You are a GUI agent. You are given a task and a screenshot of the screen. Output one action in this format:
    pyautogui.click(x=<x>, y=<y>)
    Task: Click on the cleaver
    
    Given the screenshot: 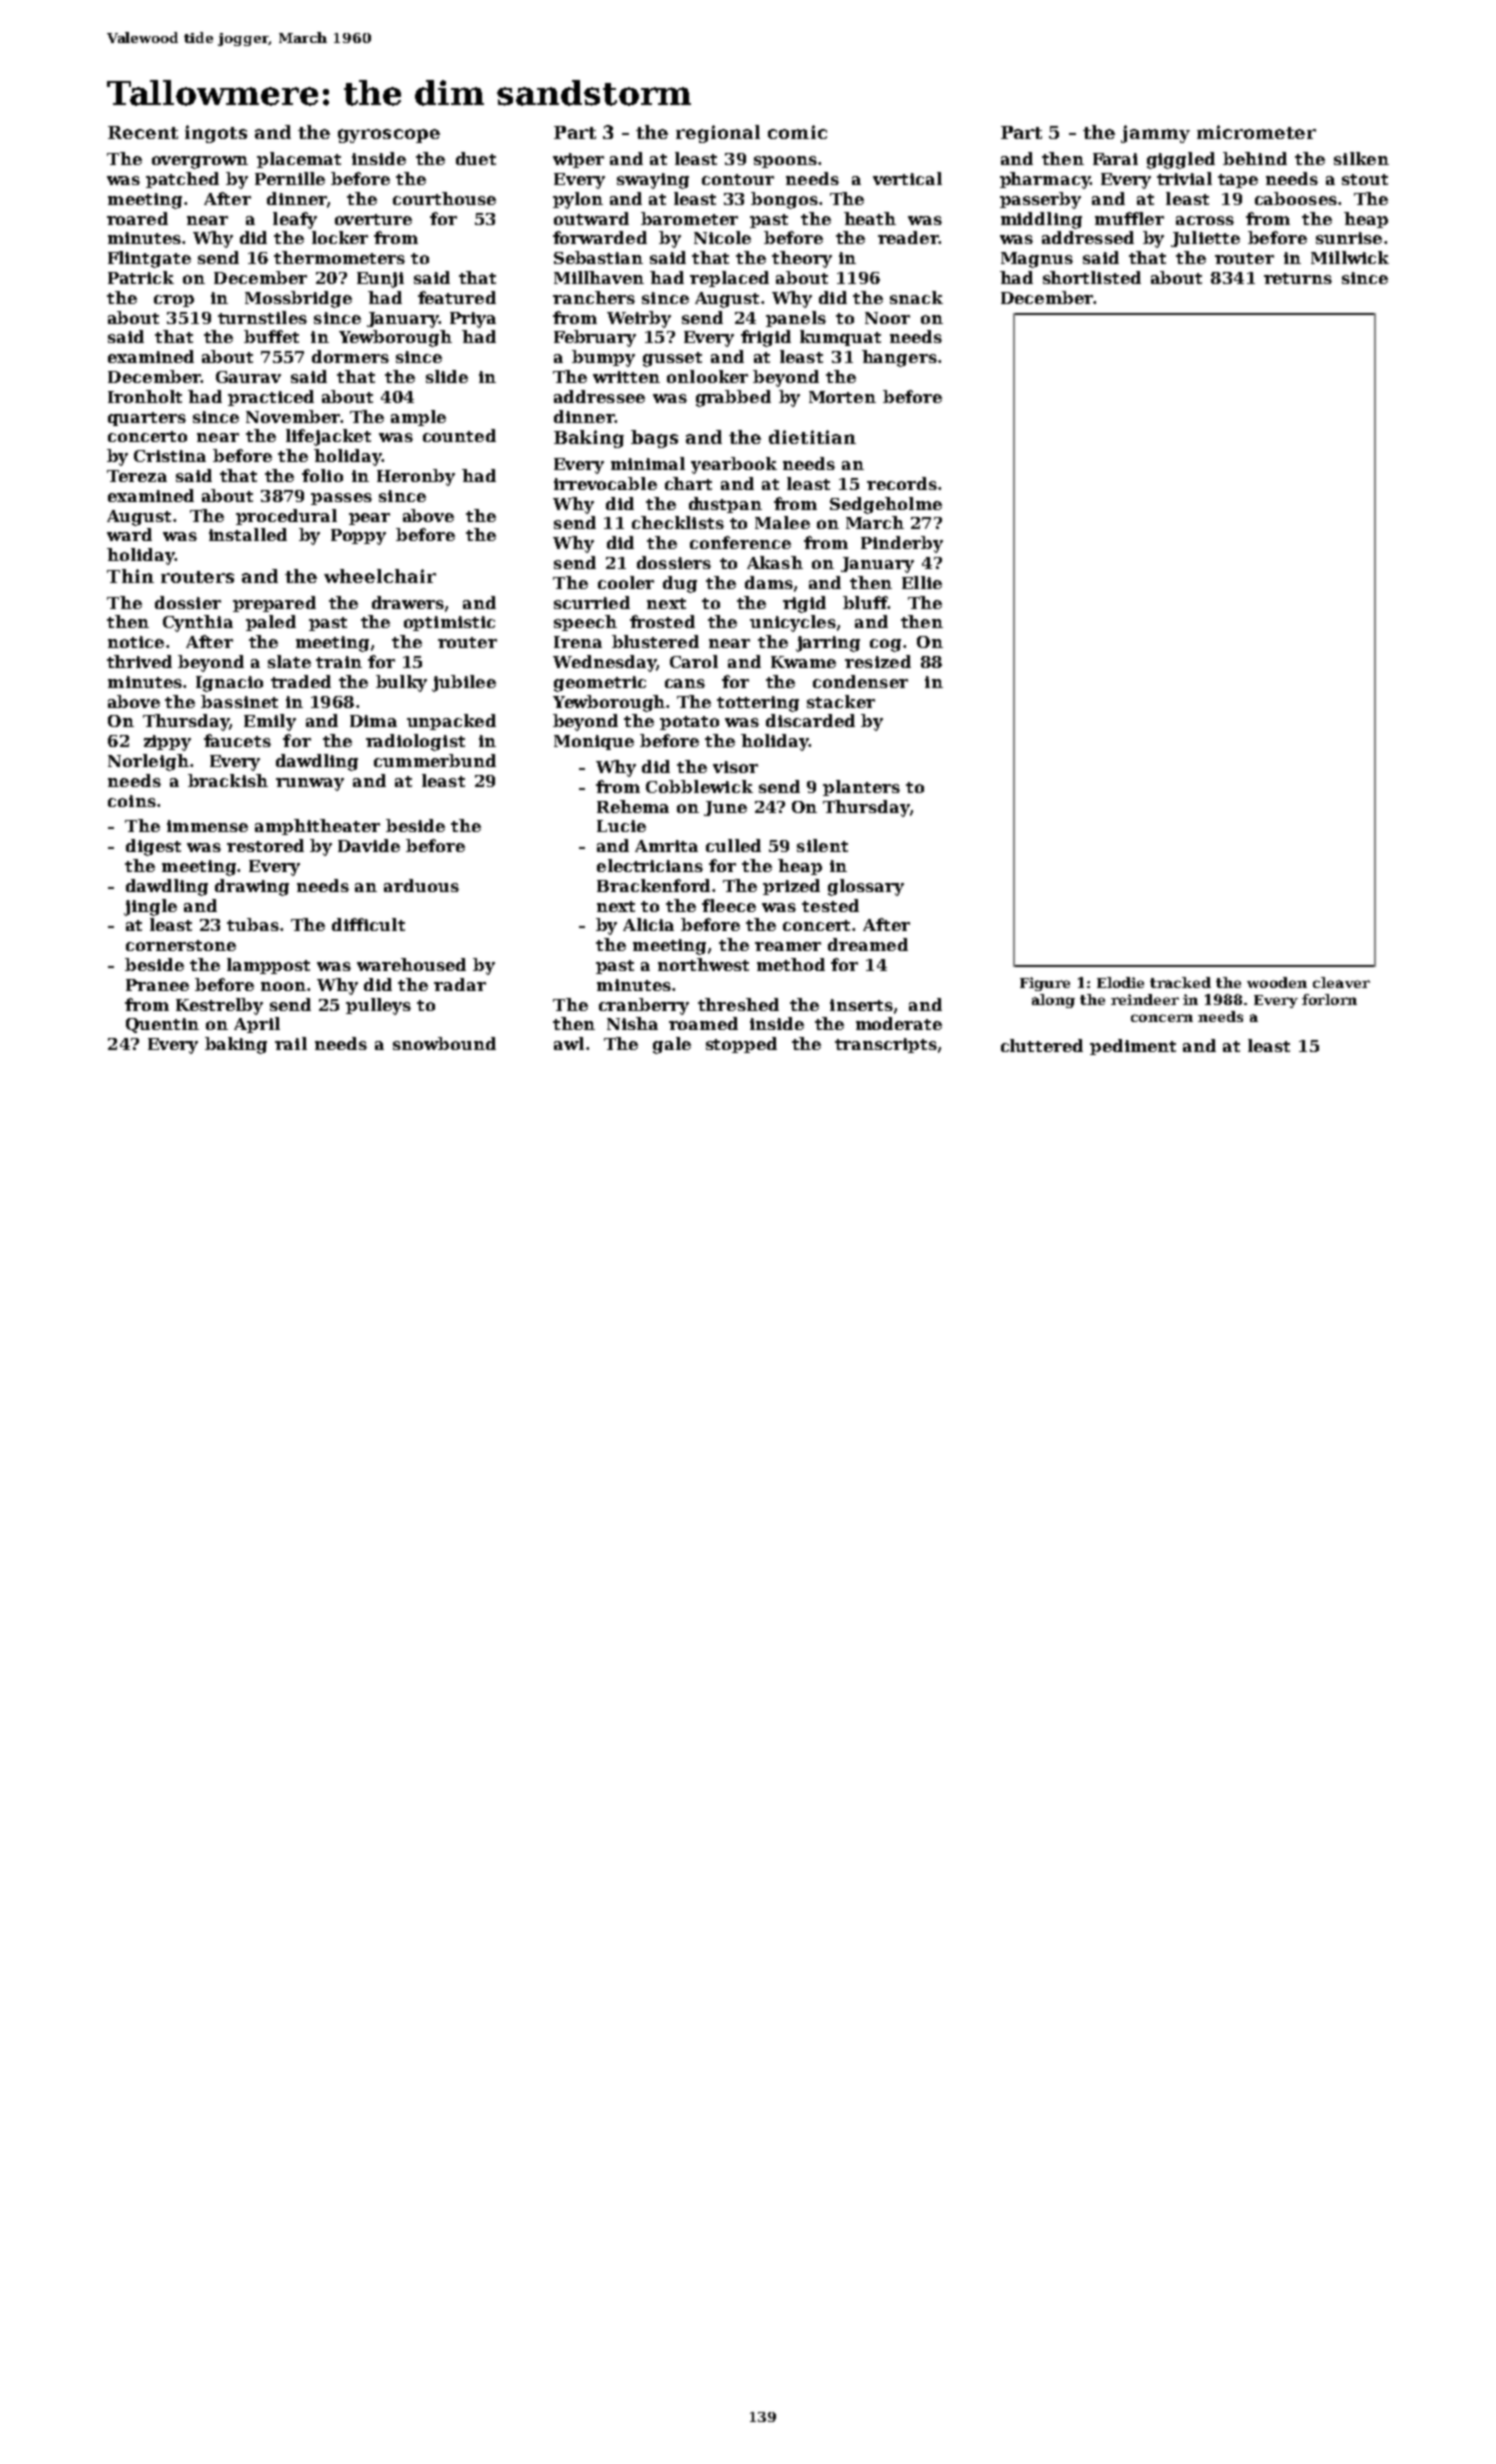 What is the action you would take?
    pyautogui.click(x=1341, y=982)
